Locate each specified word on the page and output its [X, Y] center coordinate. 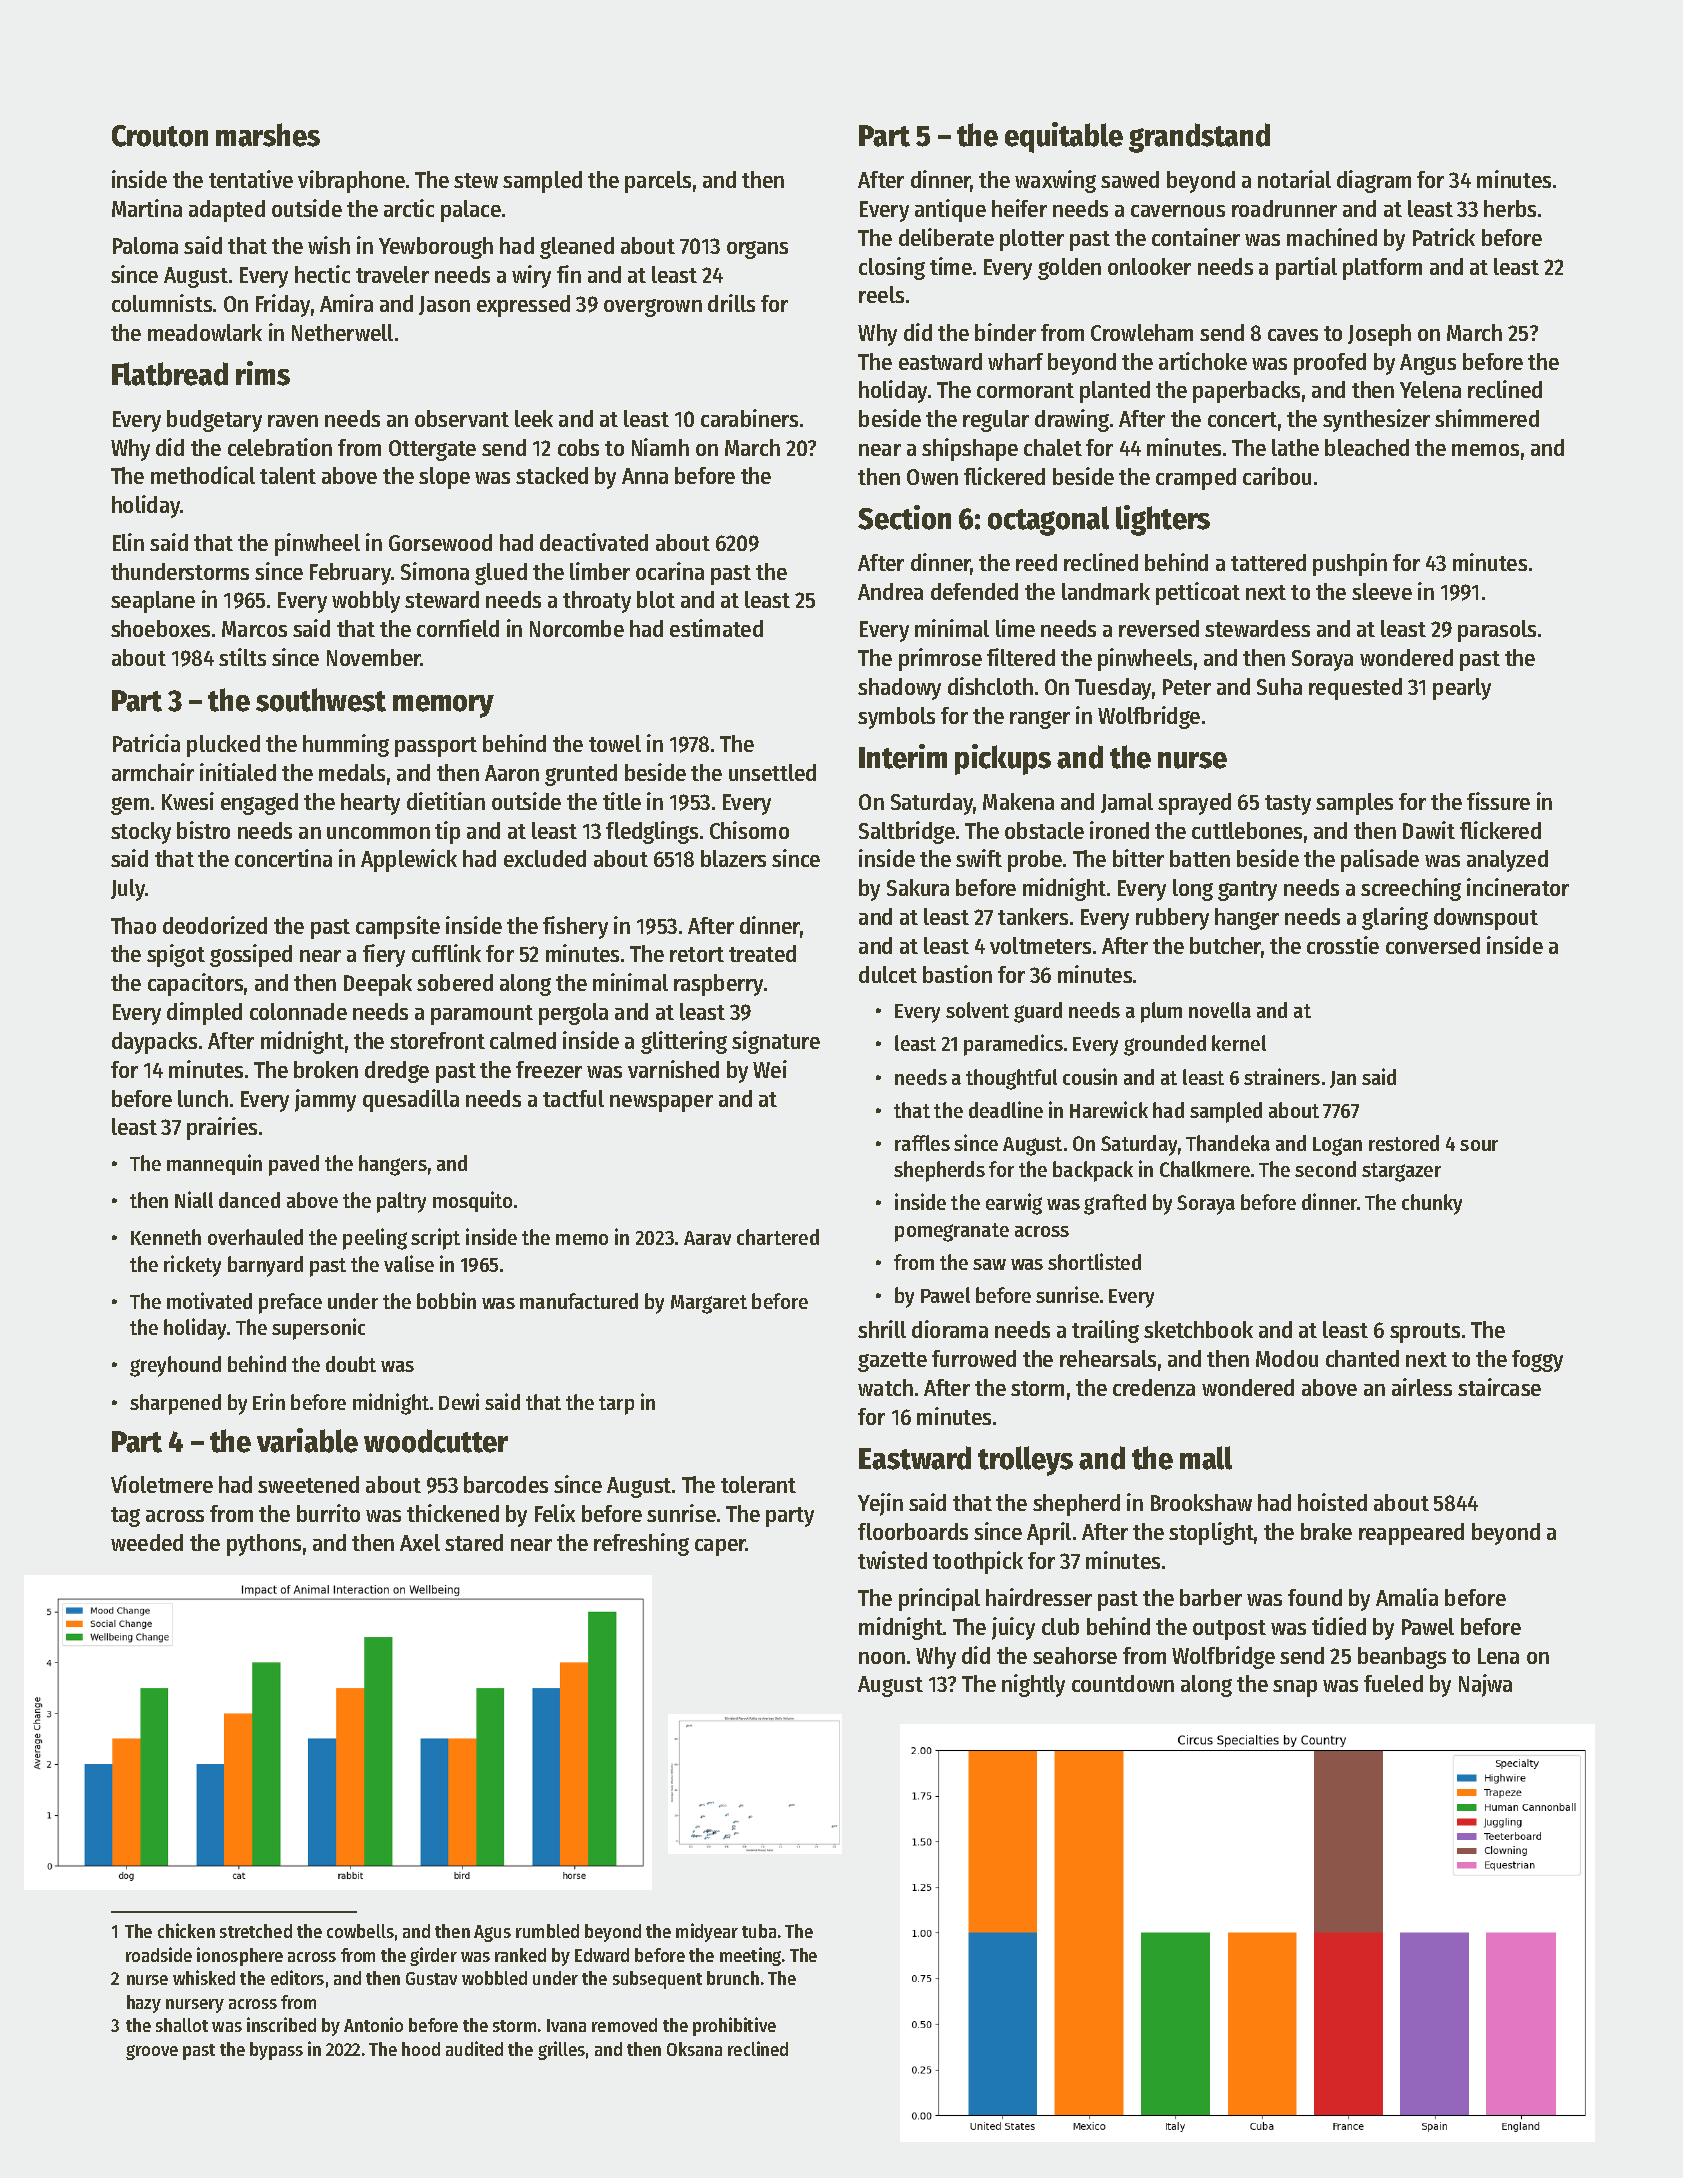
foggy [1537, 1361]
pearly [1462, 689]
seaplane [153, 602]
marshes [268, 135]
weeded [147, 1542]
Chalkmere [1205, 1169]
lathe [1295, 447]
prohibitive [734, 2026]
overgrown [653, 308]
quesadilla [411, 1100]
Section [904, 517]
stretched [256, 1931]
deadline [1006, 1109]
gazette [892, 1362]
